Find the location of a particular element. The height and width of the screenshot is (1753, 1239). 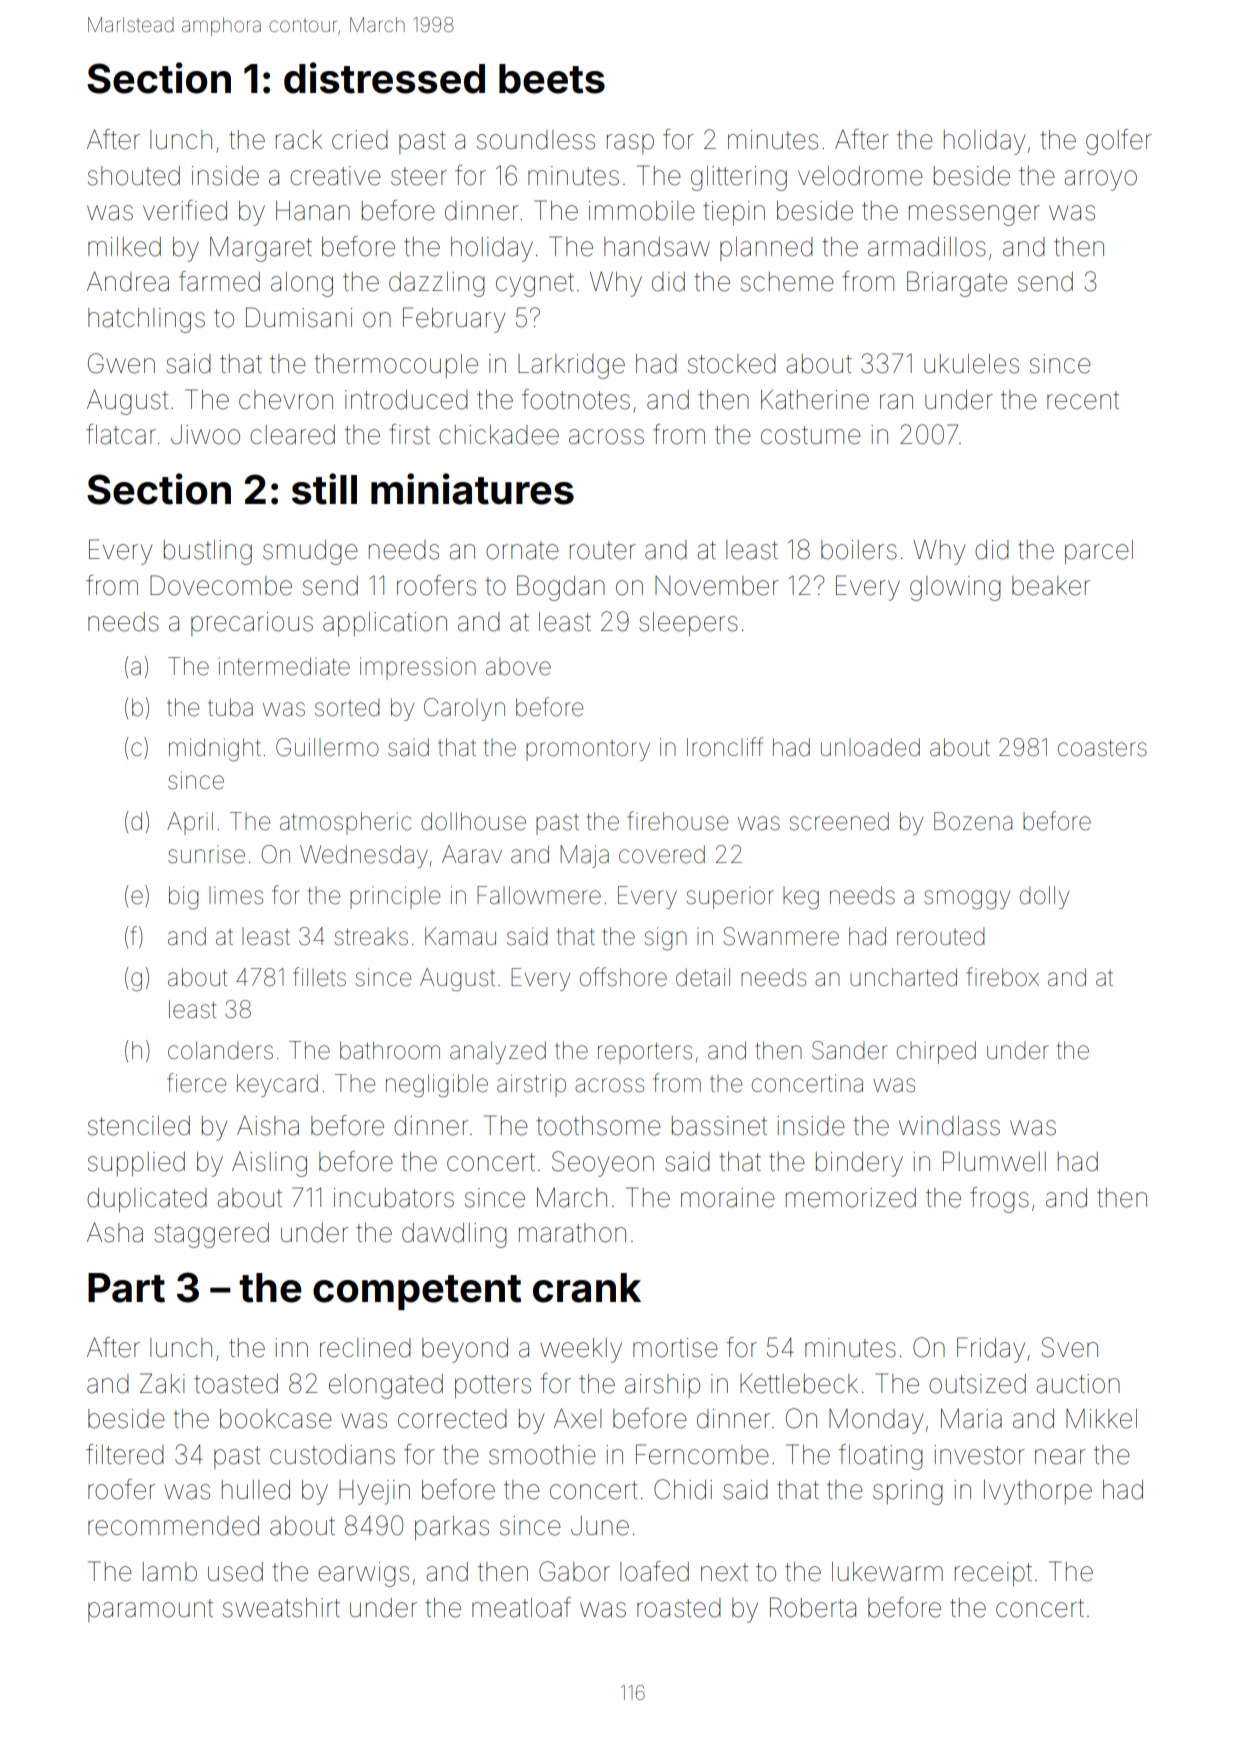

golfer is located at coordinates (1119, 142).
